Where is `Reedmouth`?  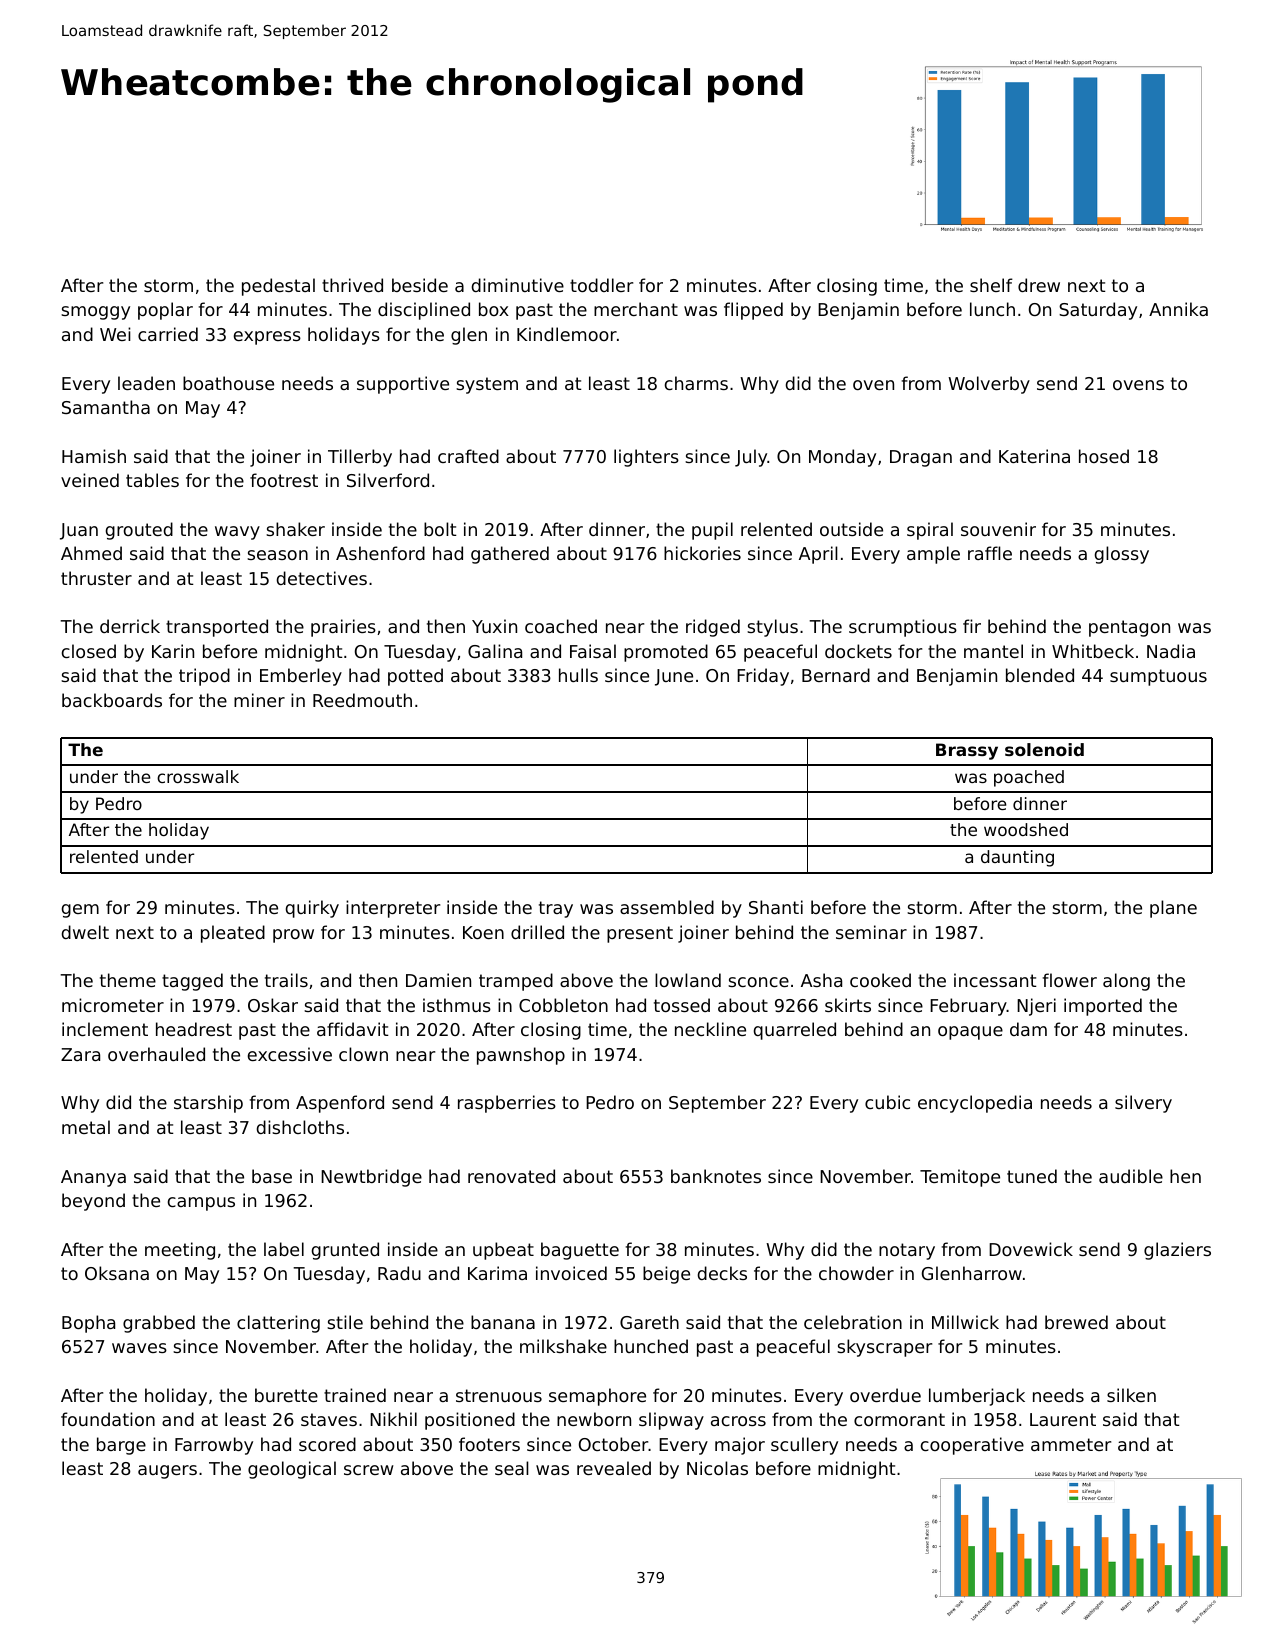
Reedmouth is located at coordinates (362, 700).
